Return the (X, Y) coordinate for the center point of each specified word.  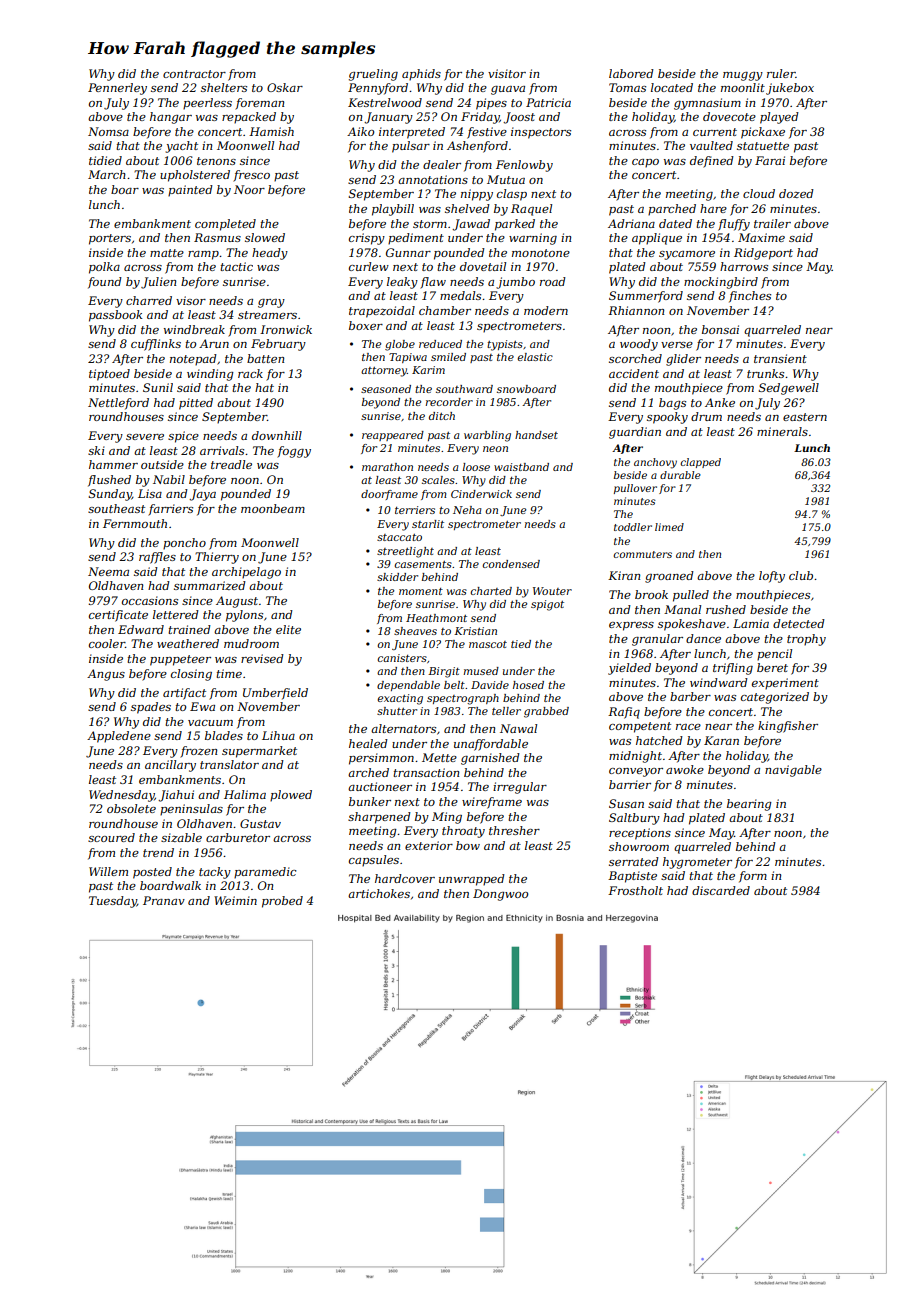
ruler (781, 73)
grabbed (546, 712)
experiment (785, 684)
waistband (521, 467)
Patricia (548, 102)
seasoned (386, 389)
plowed (291, 796)
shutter (397, 711)
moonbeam (273, 508)
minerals (782, 431)
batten (265, 358)
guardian (635, 433)
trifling (733, 669)
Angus (106, 675)
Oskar (285, 87)
